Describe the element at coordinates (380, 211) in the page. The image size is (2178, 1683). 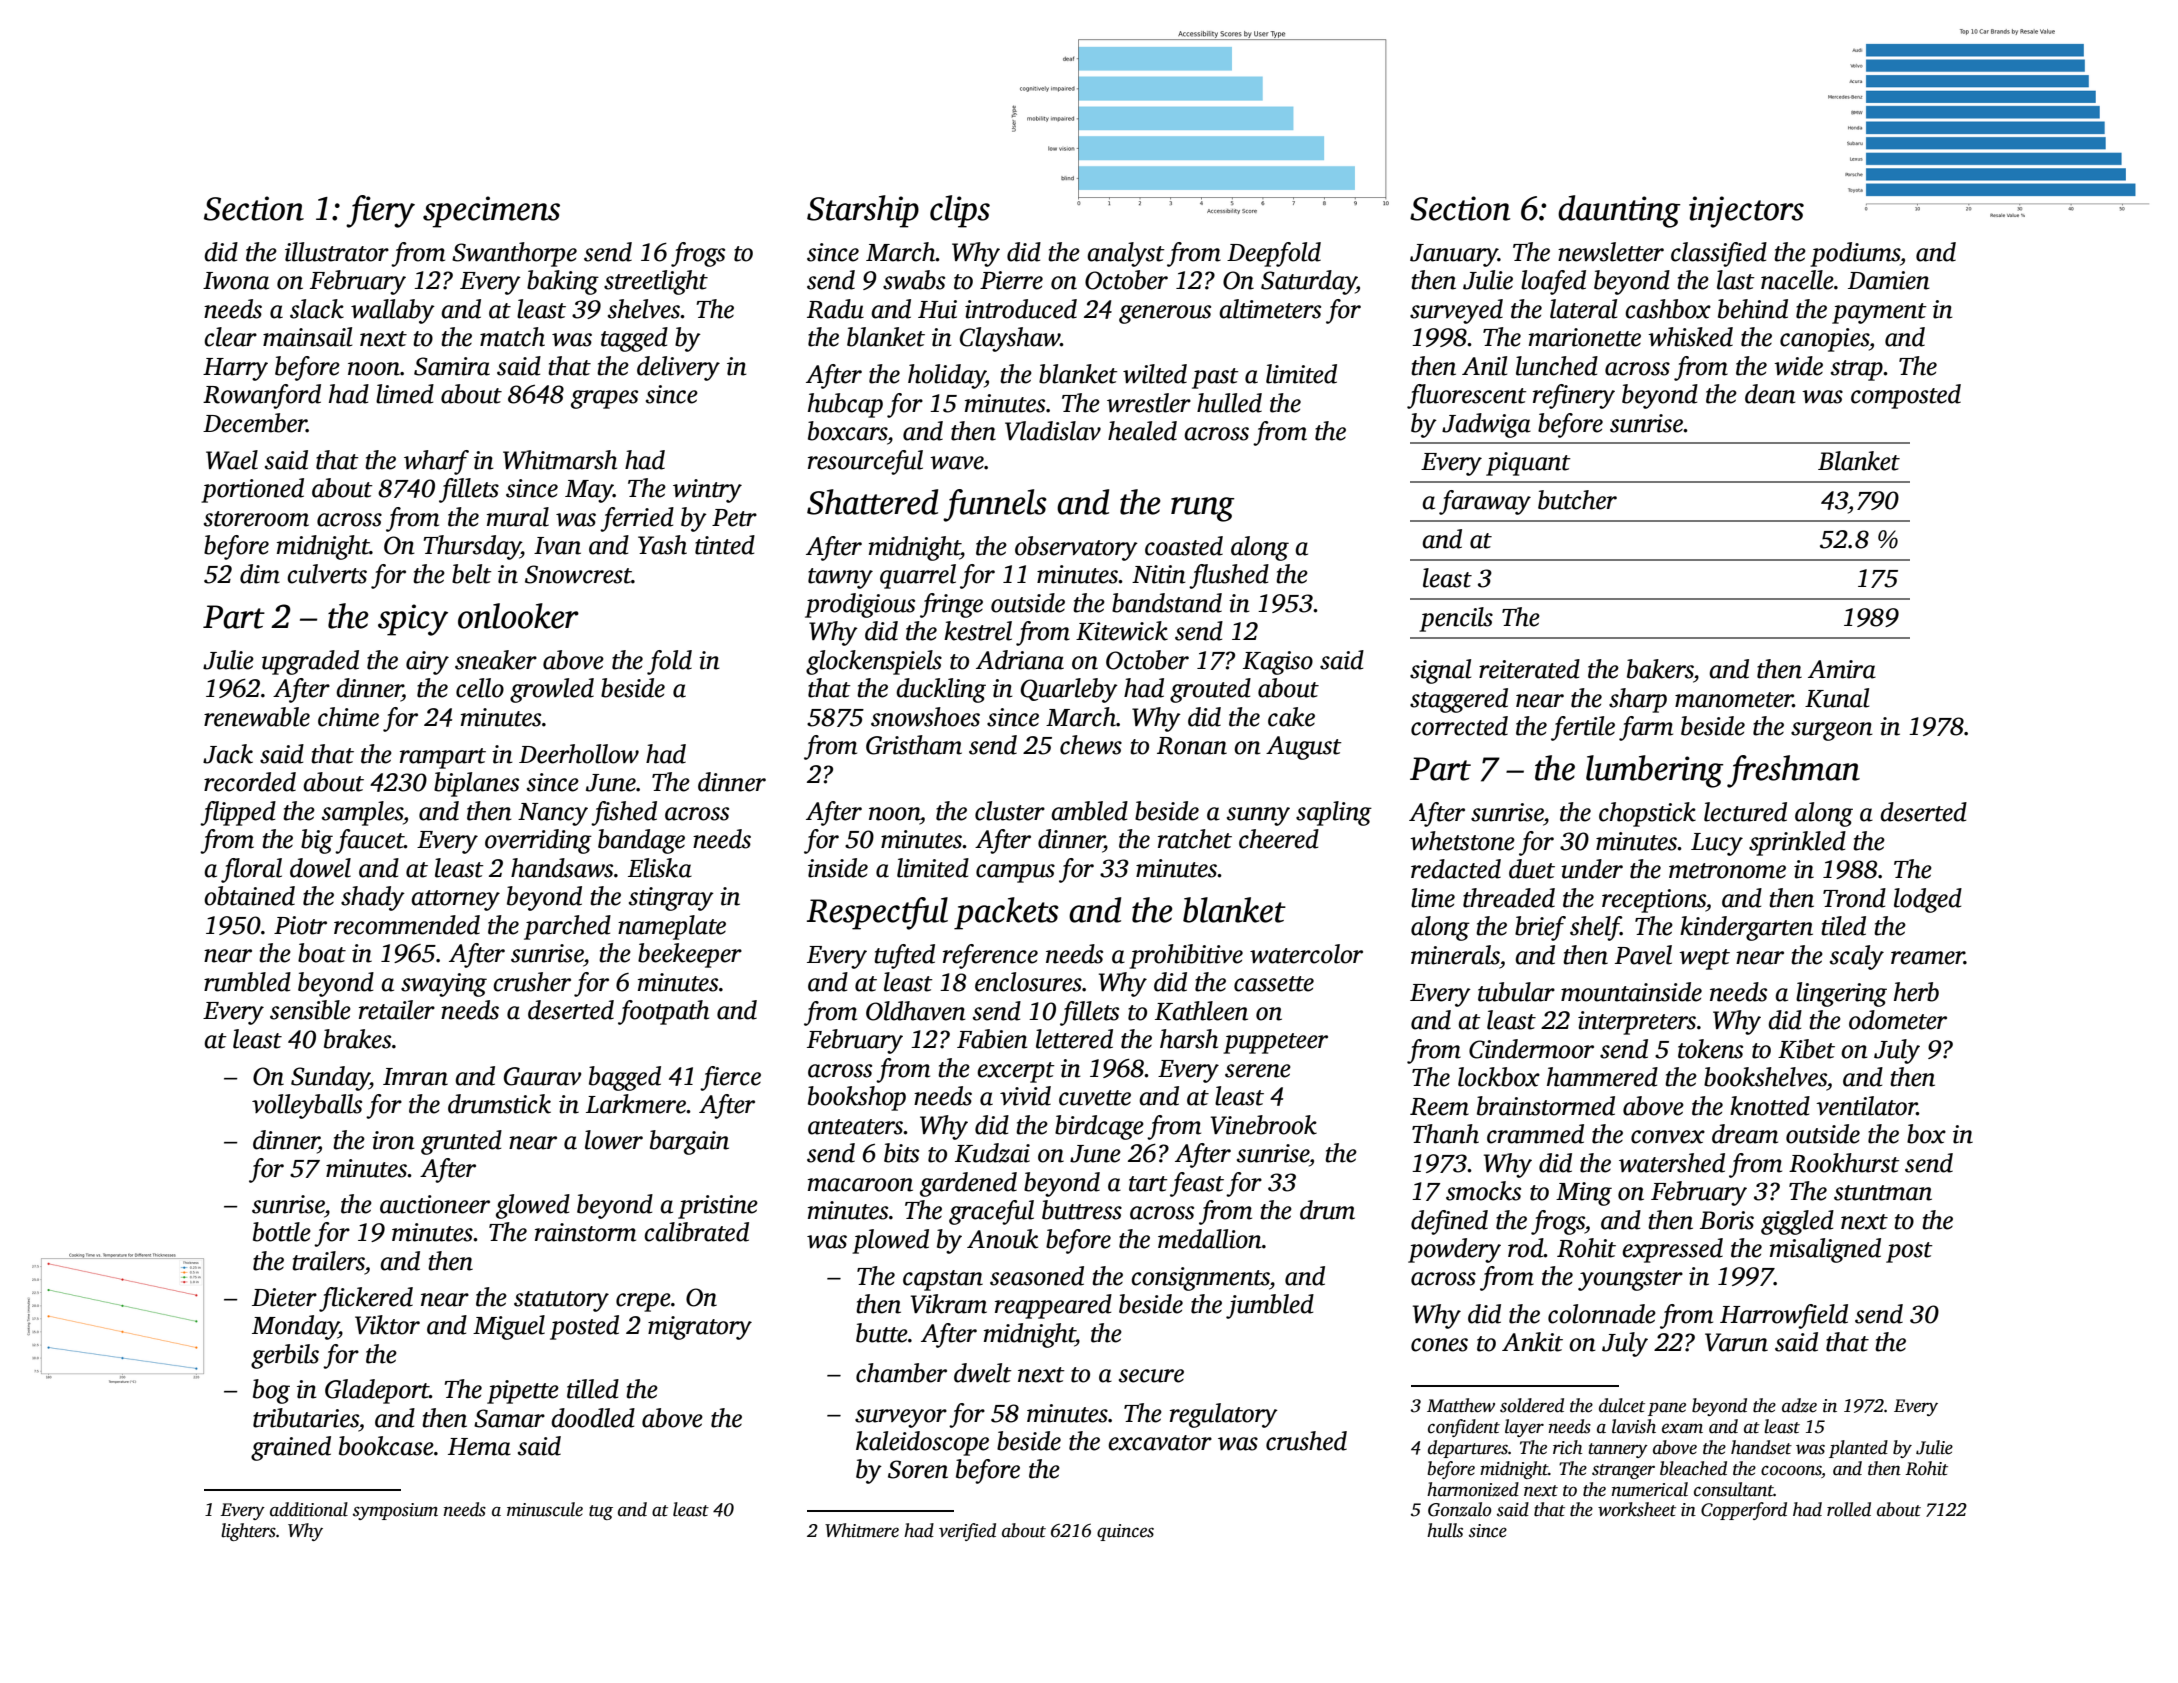
I see `fiery` at that location.
